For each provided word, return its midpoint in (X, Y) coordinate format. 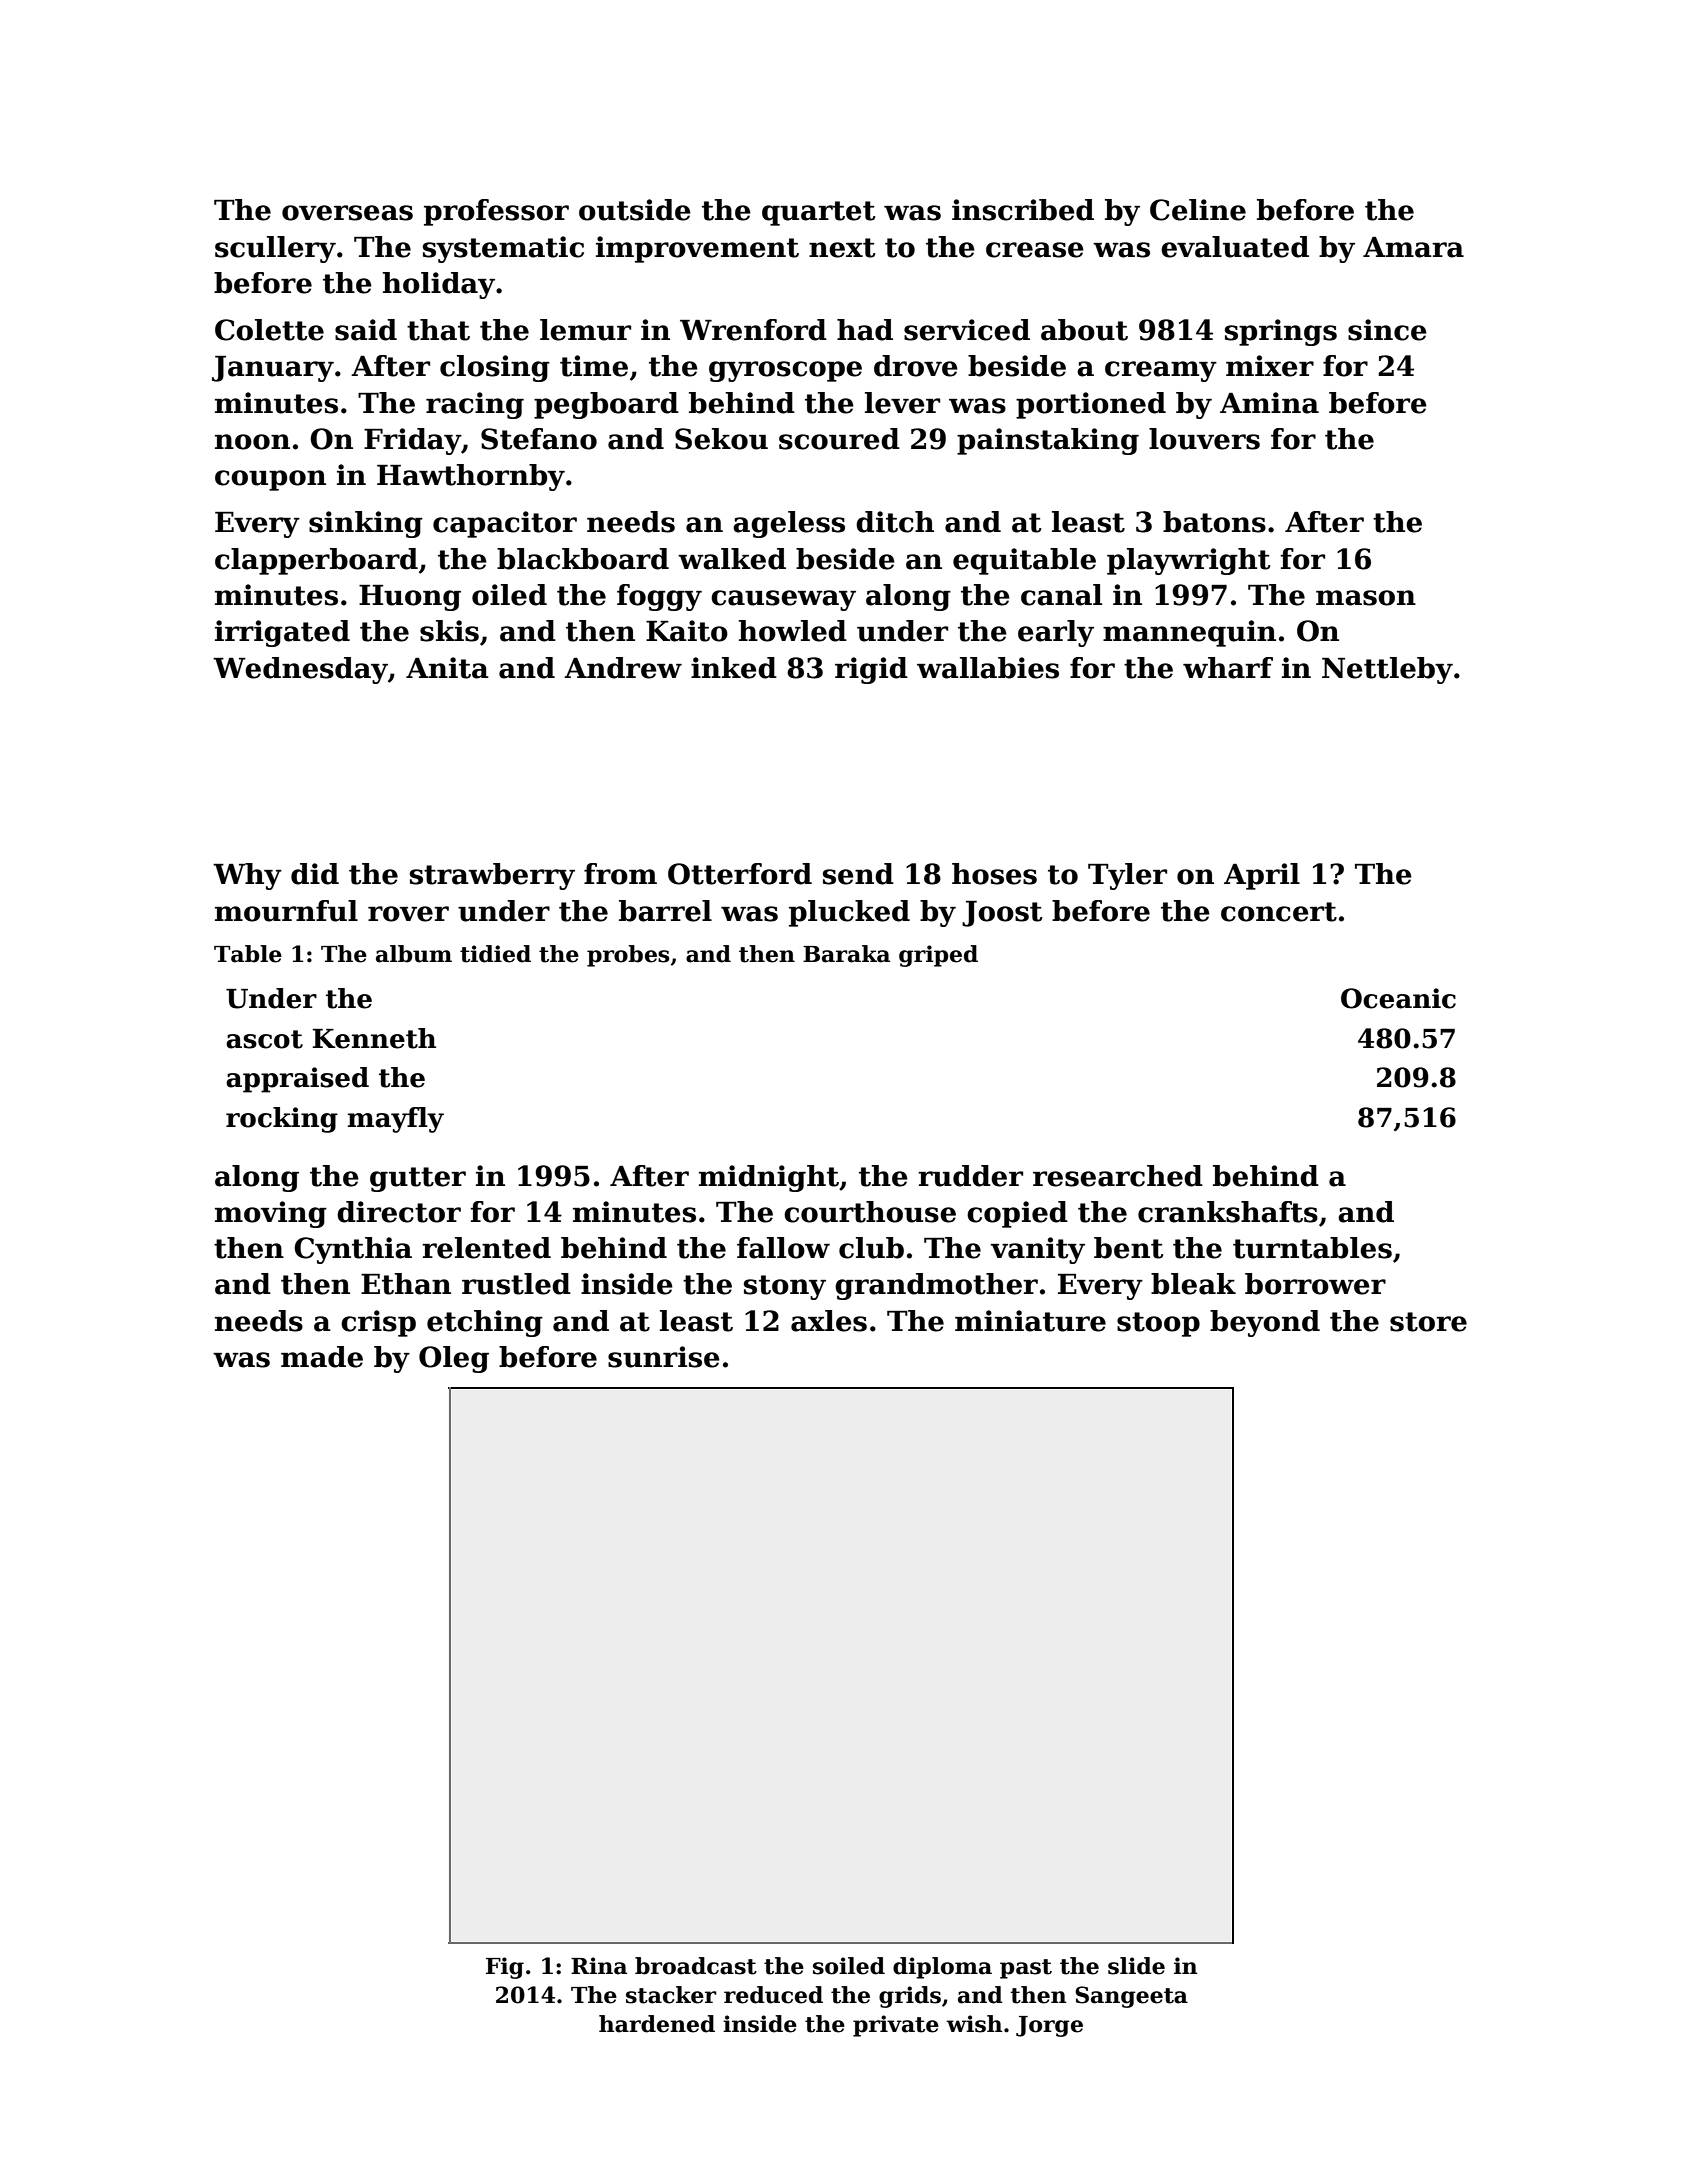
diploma (942, 1968)
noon (252, 442)
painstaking (1048, 441)
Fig (505, 1968)
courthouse (870, 1212)
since (1387, 330)
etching (485, 1323)
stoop (1158, 1324)
